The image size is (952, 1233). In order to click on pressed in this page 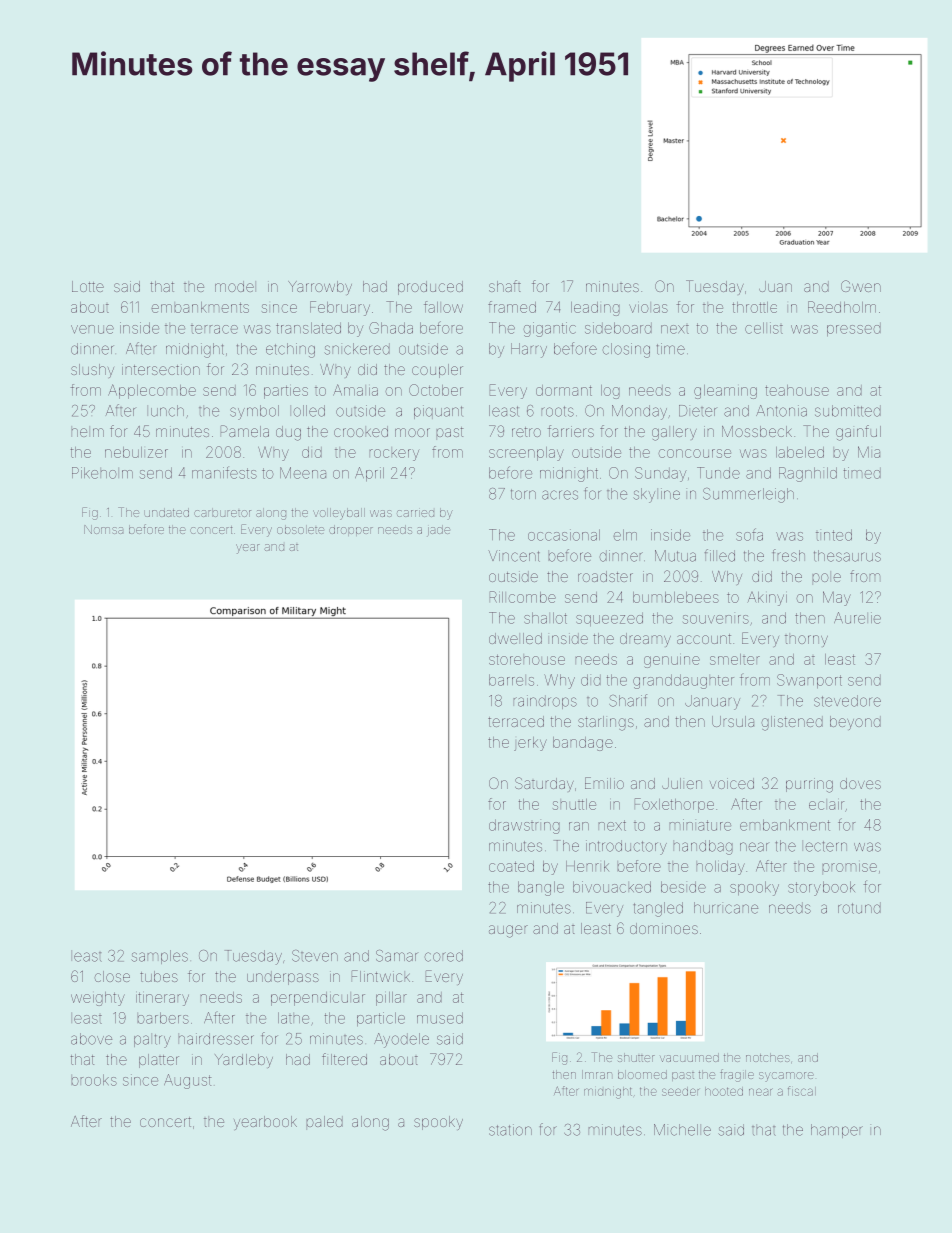, I will do `click(854, 329)`.
